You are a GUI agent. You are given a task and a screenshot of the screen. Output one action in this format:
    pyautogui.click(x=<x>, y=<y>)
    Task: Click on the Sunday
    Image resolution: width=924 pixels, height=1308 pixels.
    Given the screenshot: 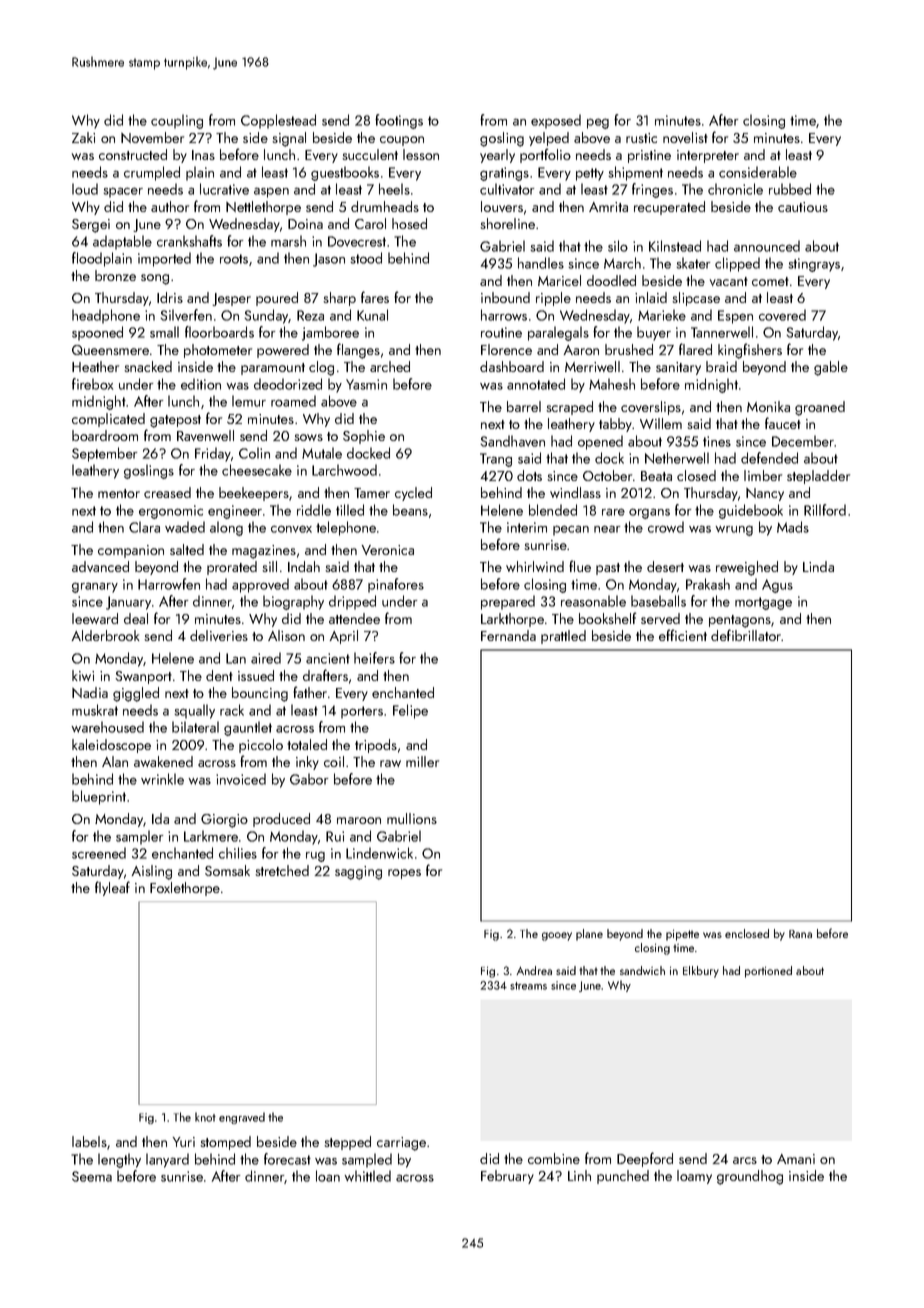 What is the action you would take?
    pyautogui.click(x=266, y=316)
